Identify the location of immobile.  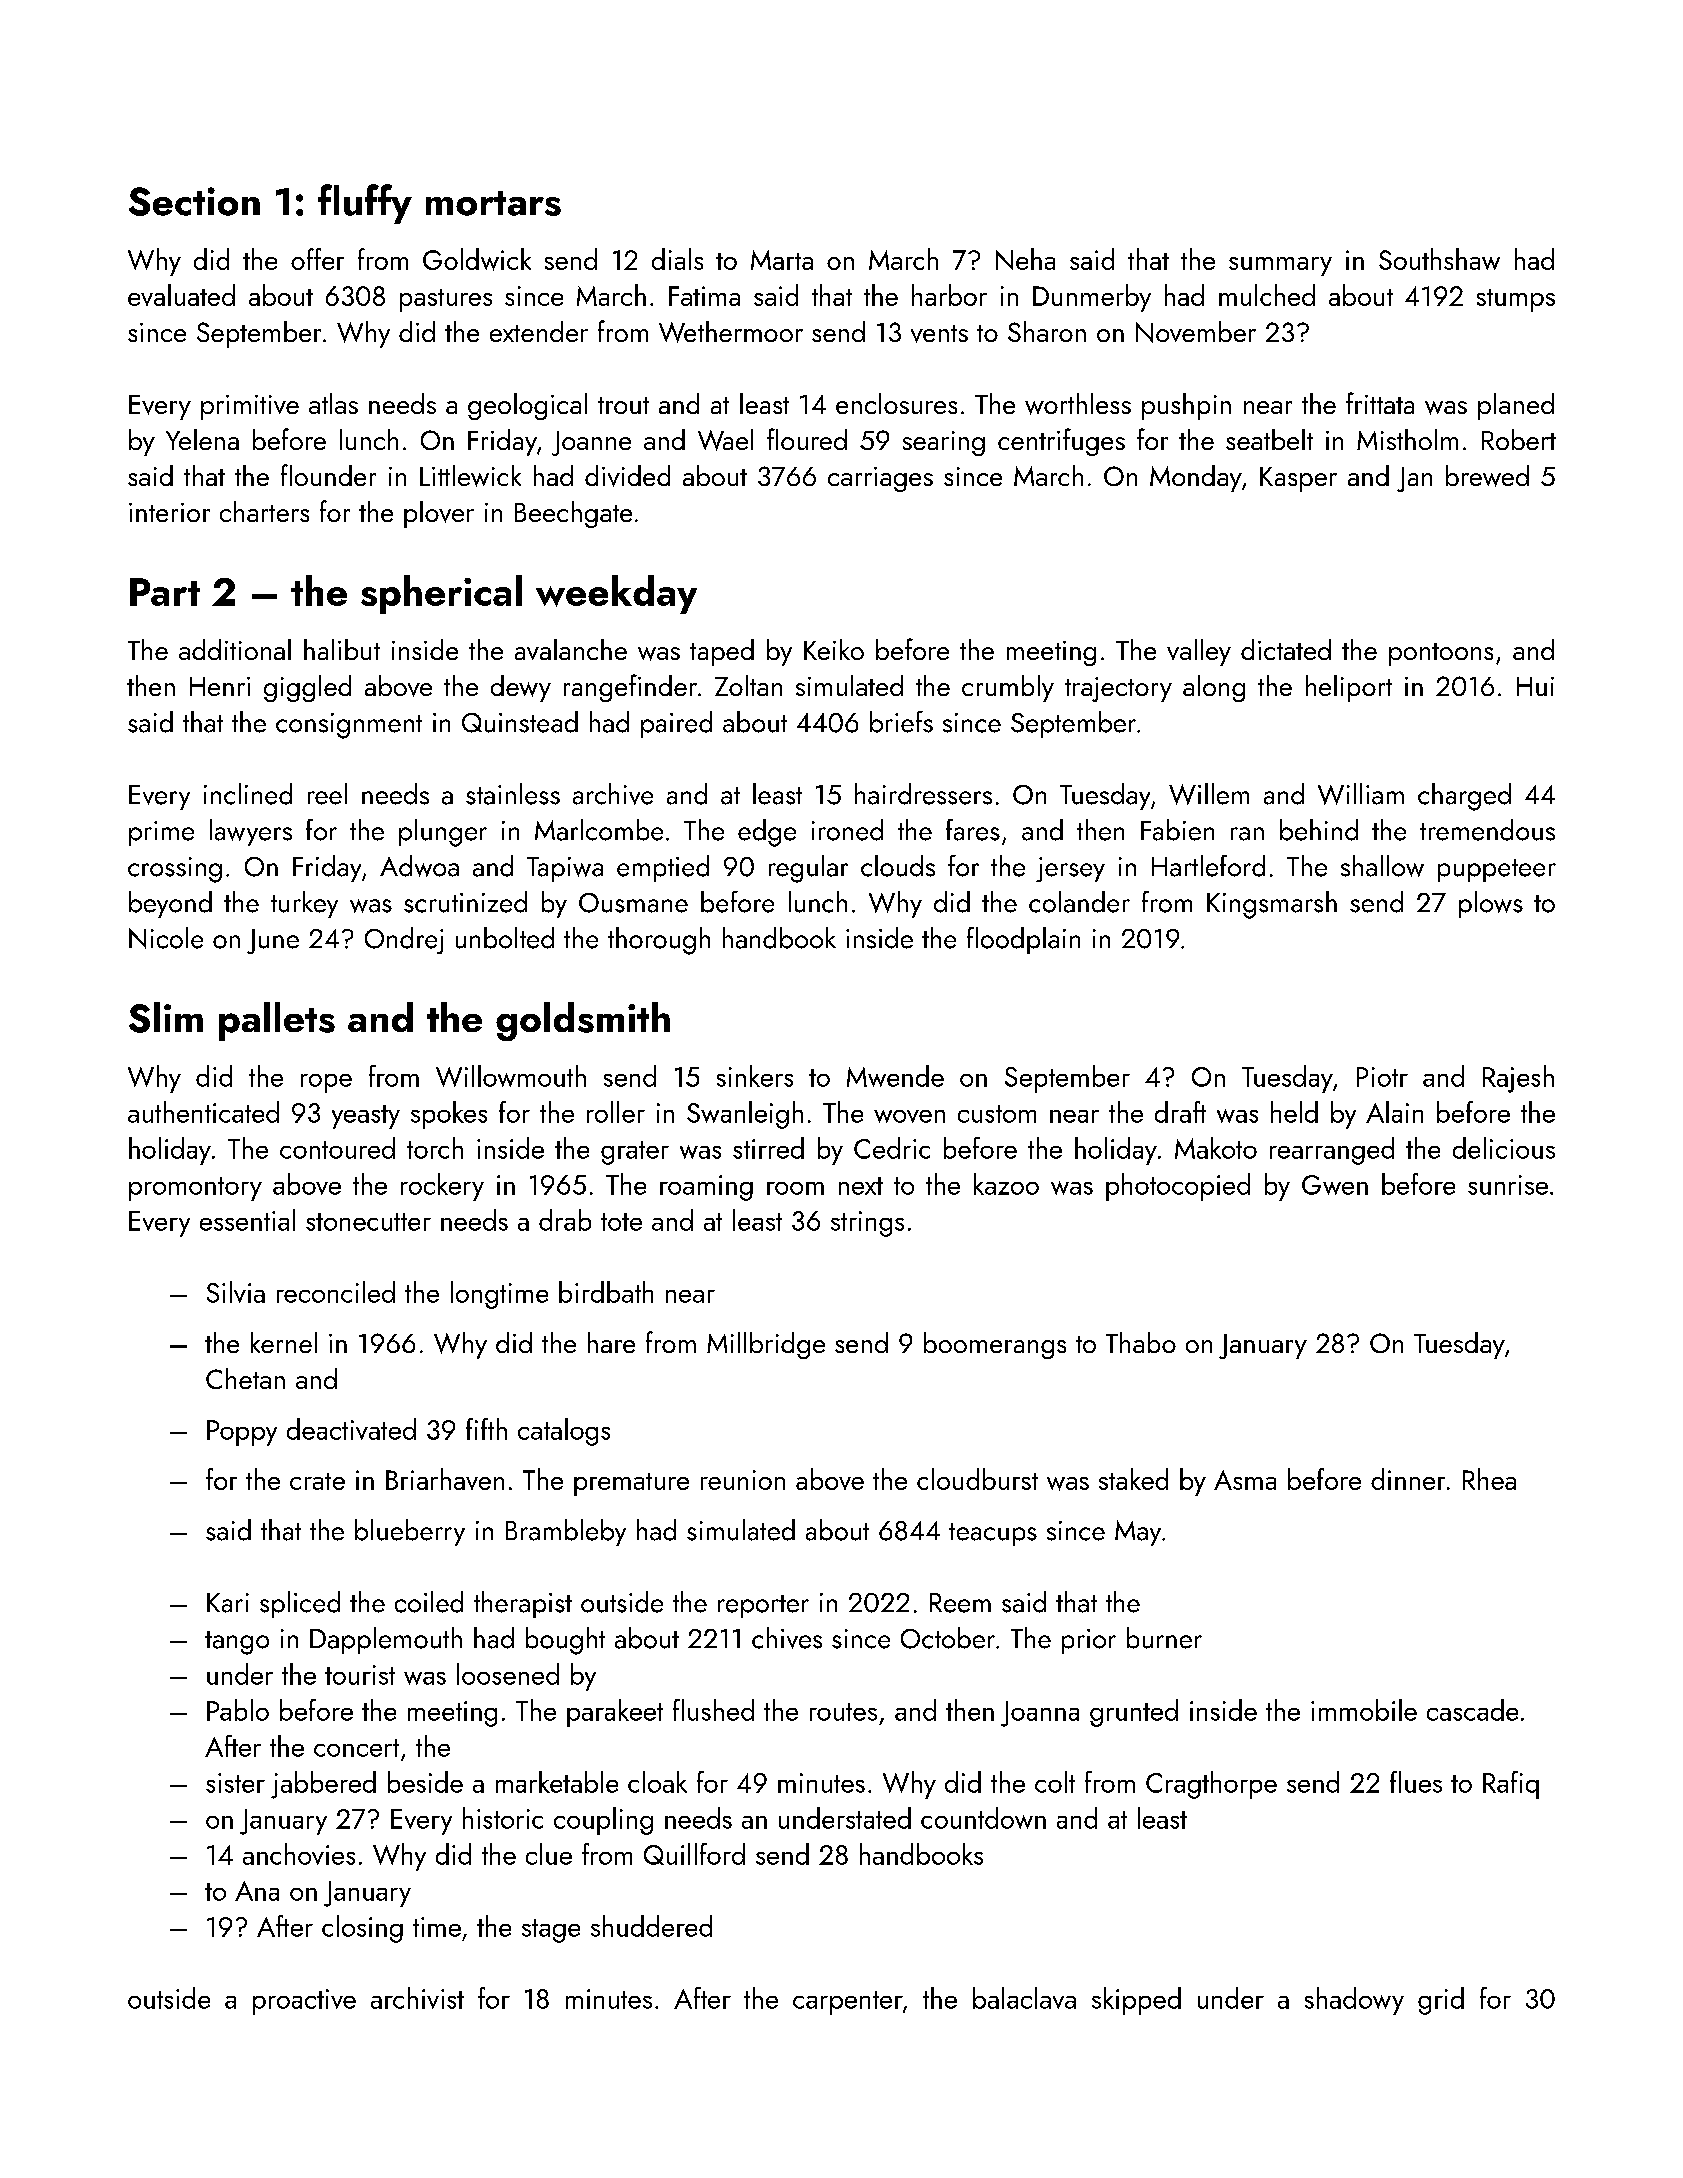
(1364, 1710).
